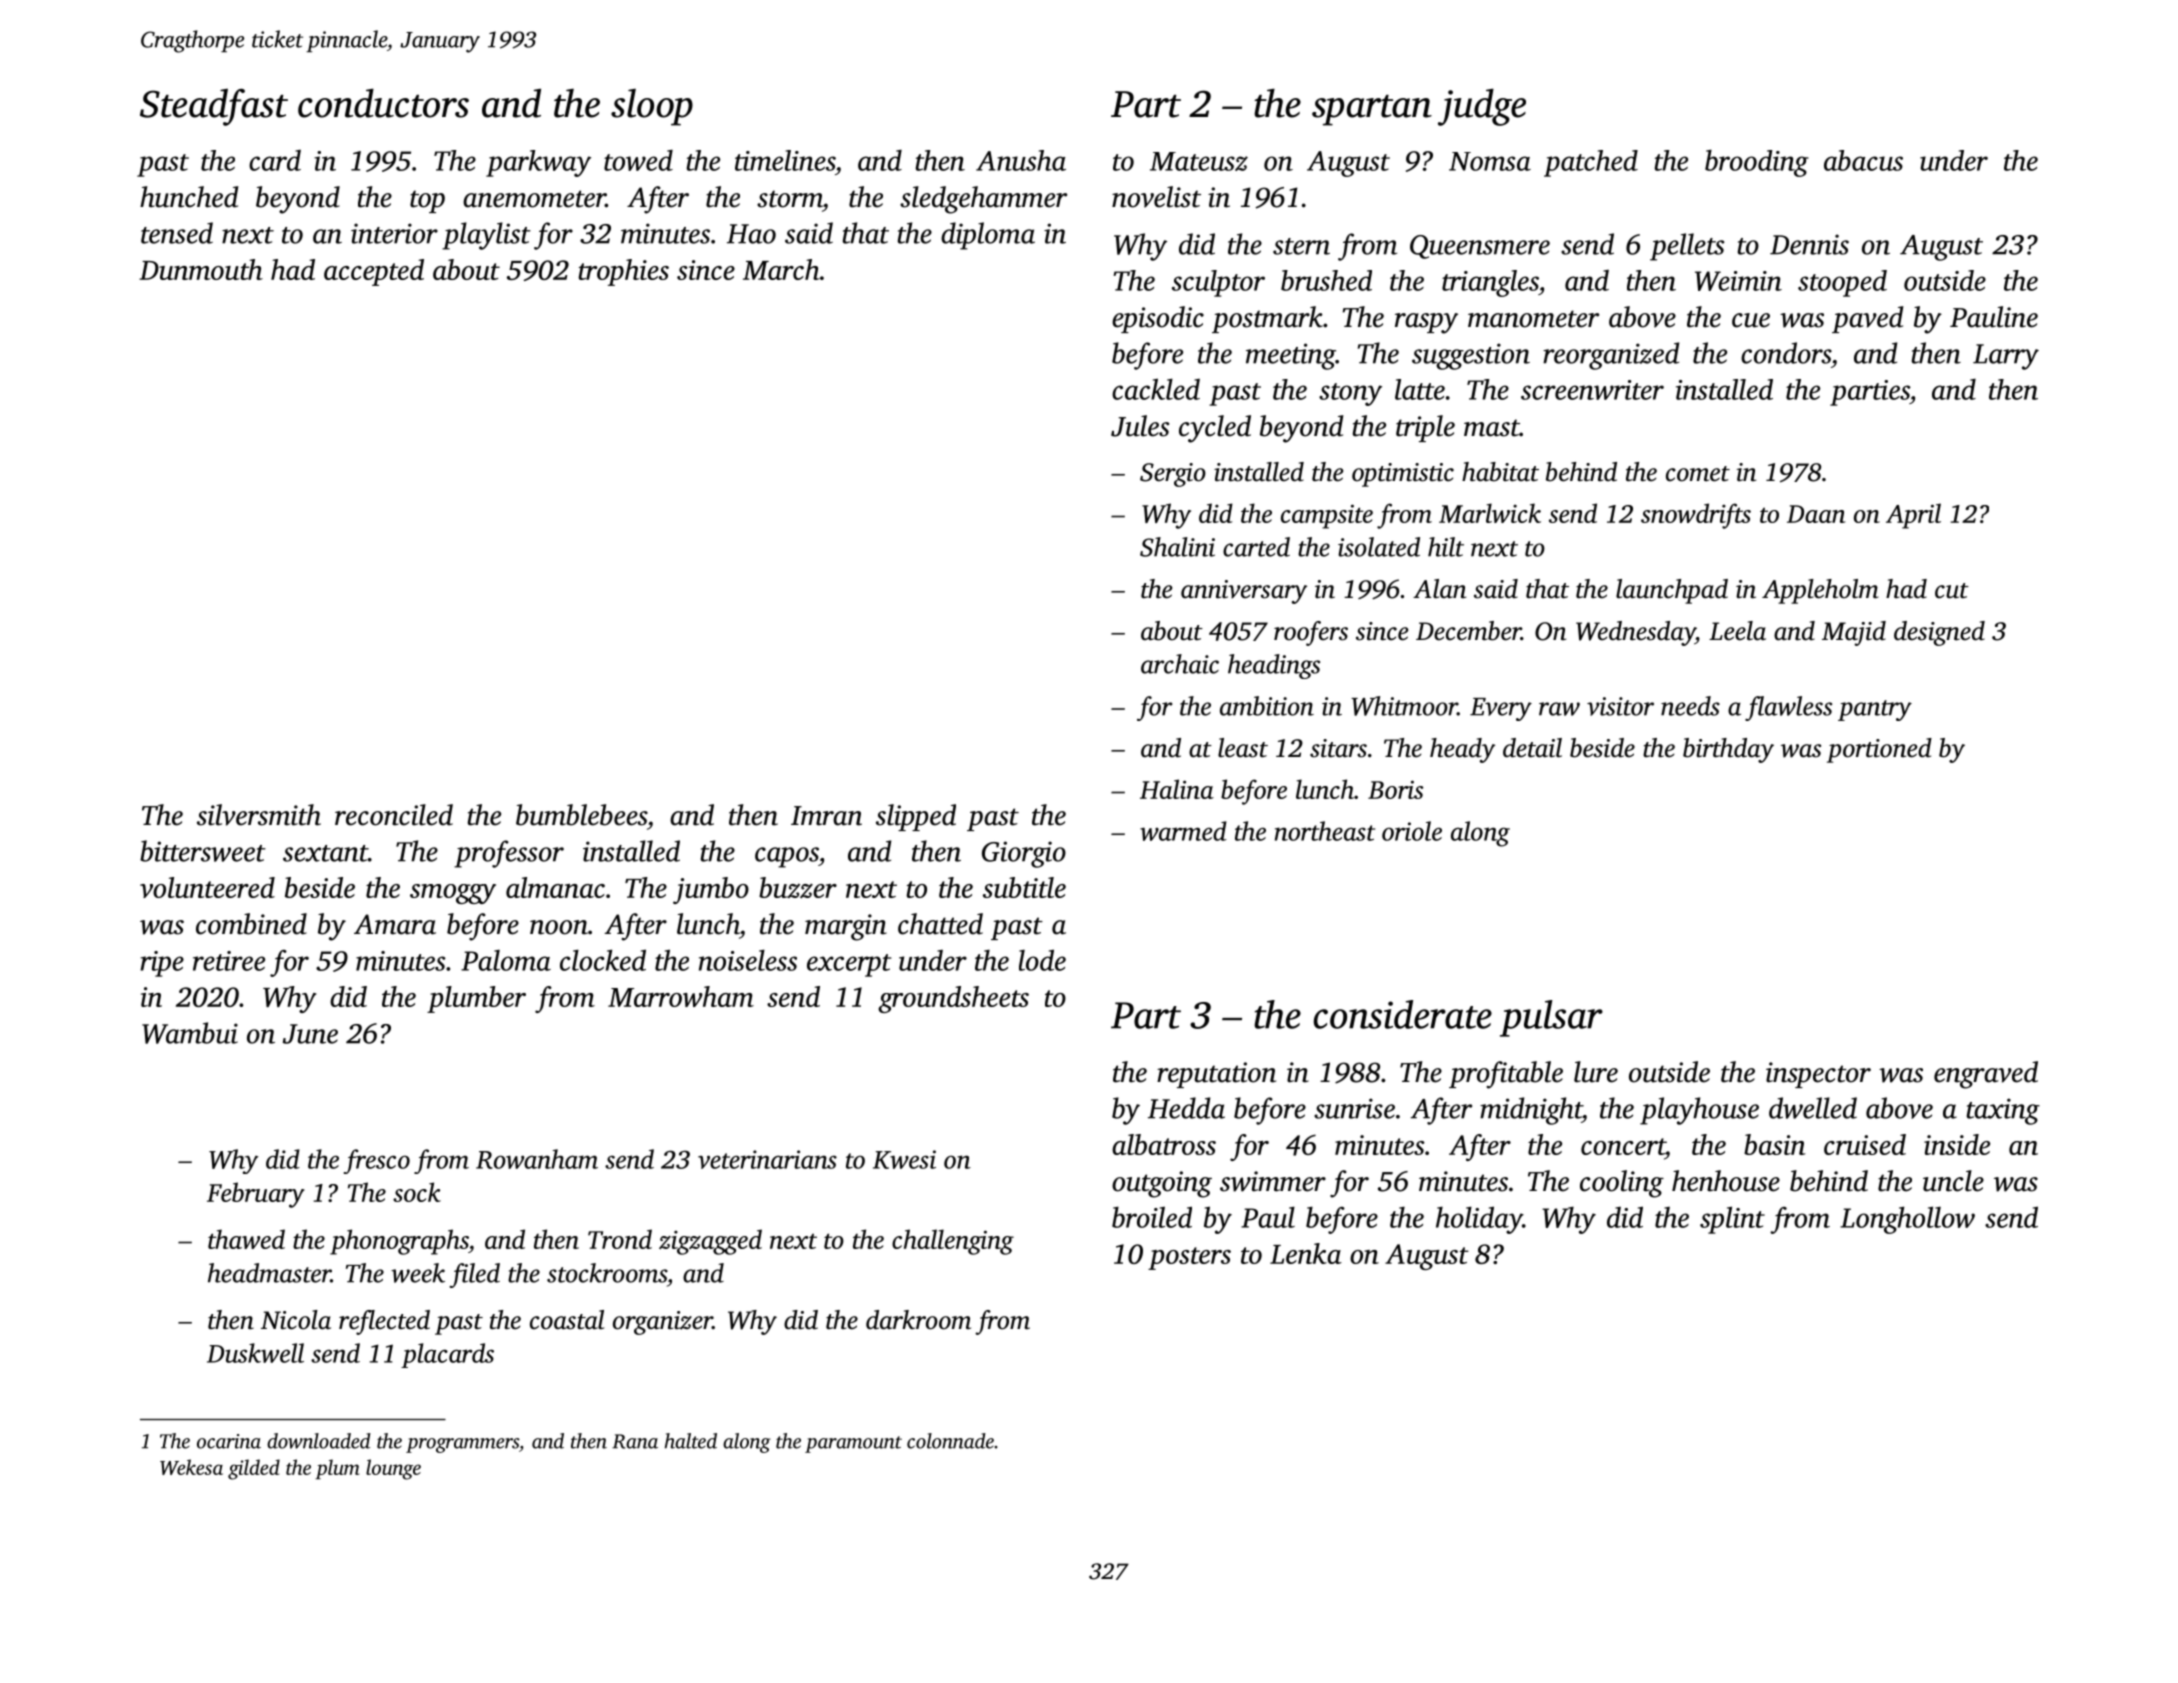 The height and width of the screenshot is (1683, 2178). What do you see at coordinates (1189, 1258) in the screenshot?
I see `posters` at bounding box center [1189, 1258].
